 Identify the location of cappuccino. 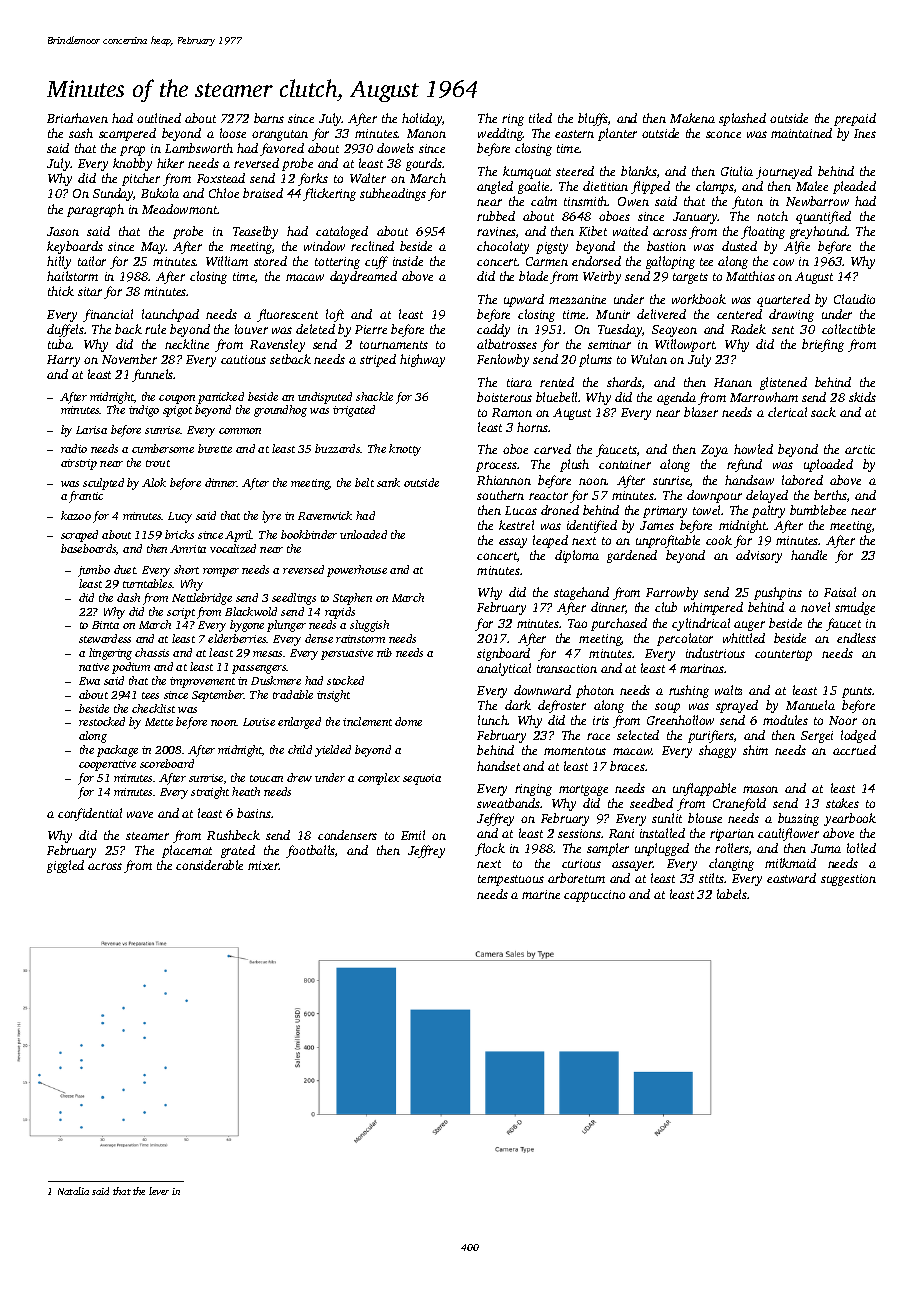
(594, 896).
